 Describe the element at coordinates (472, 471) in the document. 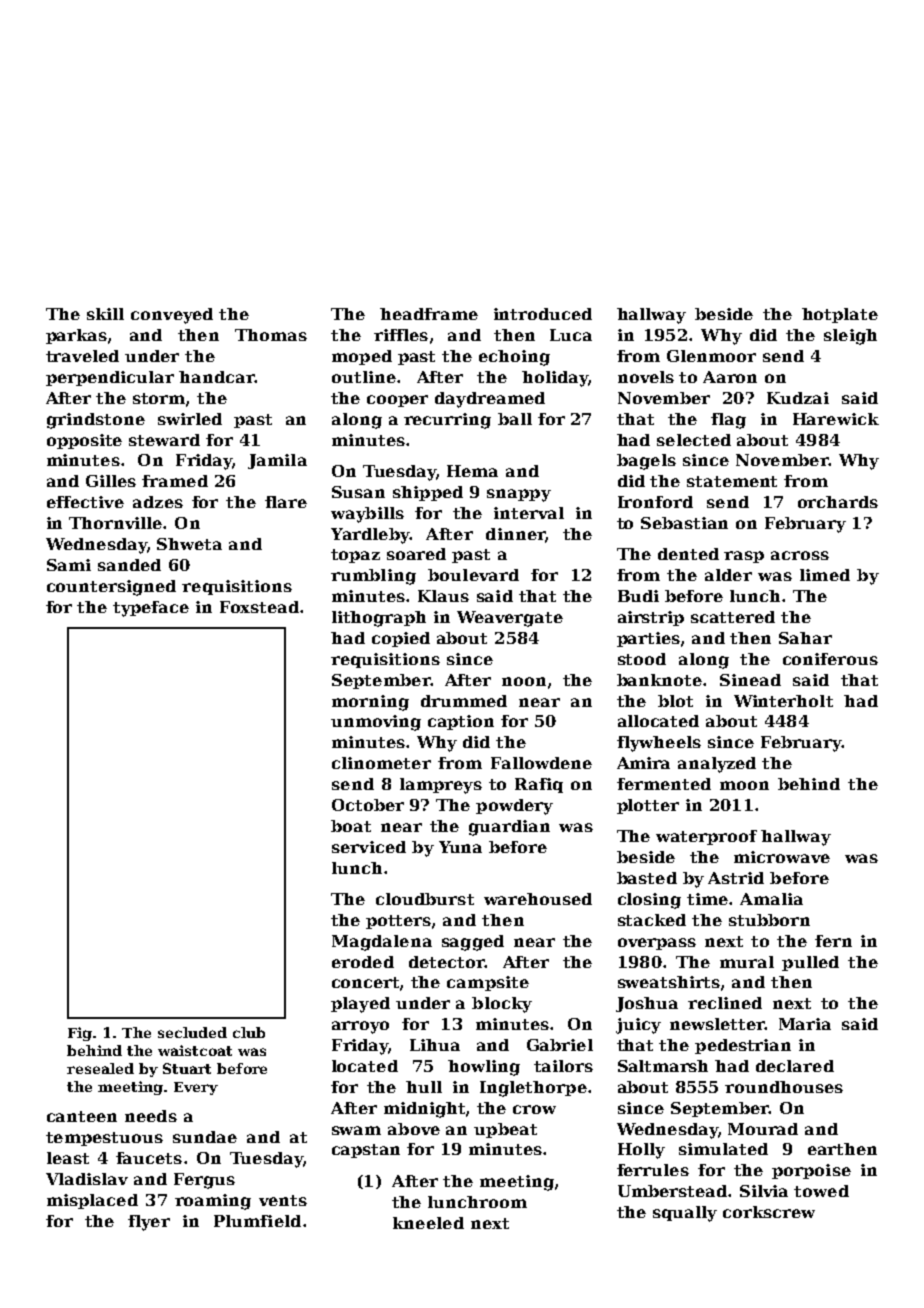

I see `Hema` at that location.
